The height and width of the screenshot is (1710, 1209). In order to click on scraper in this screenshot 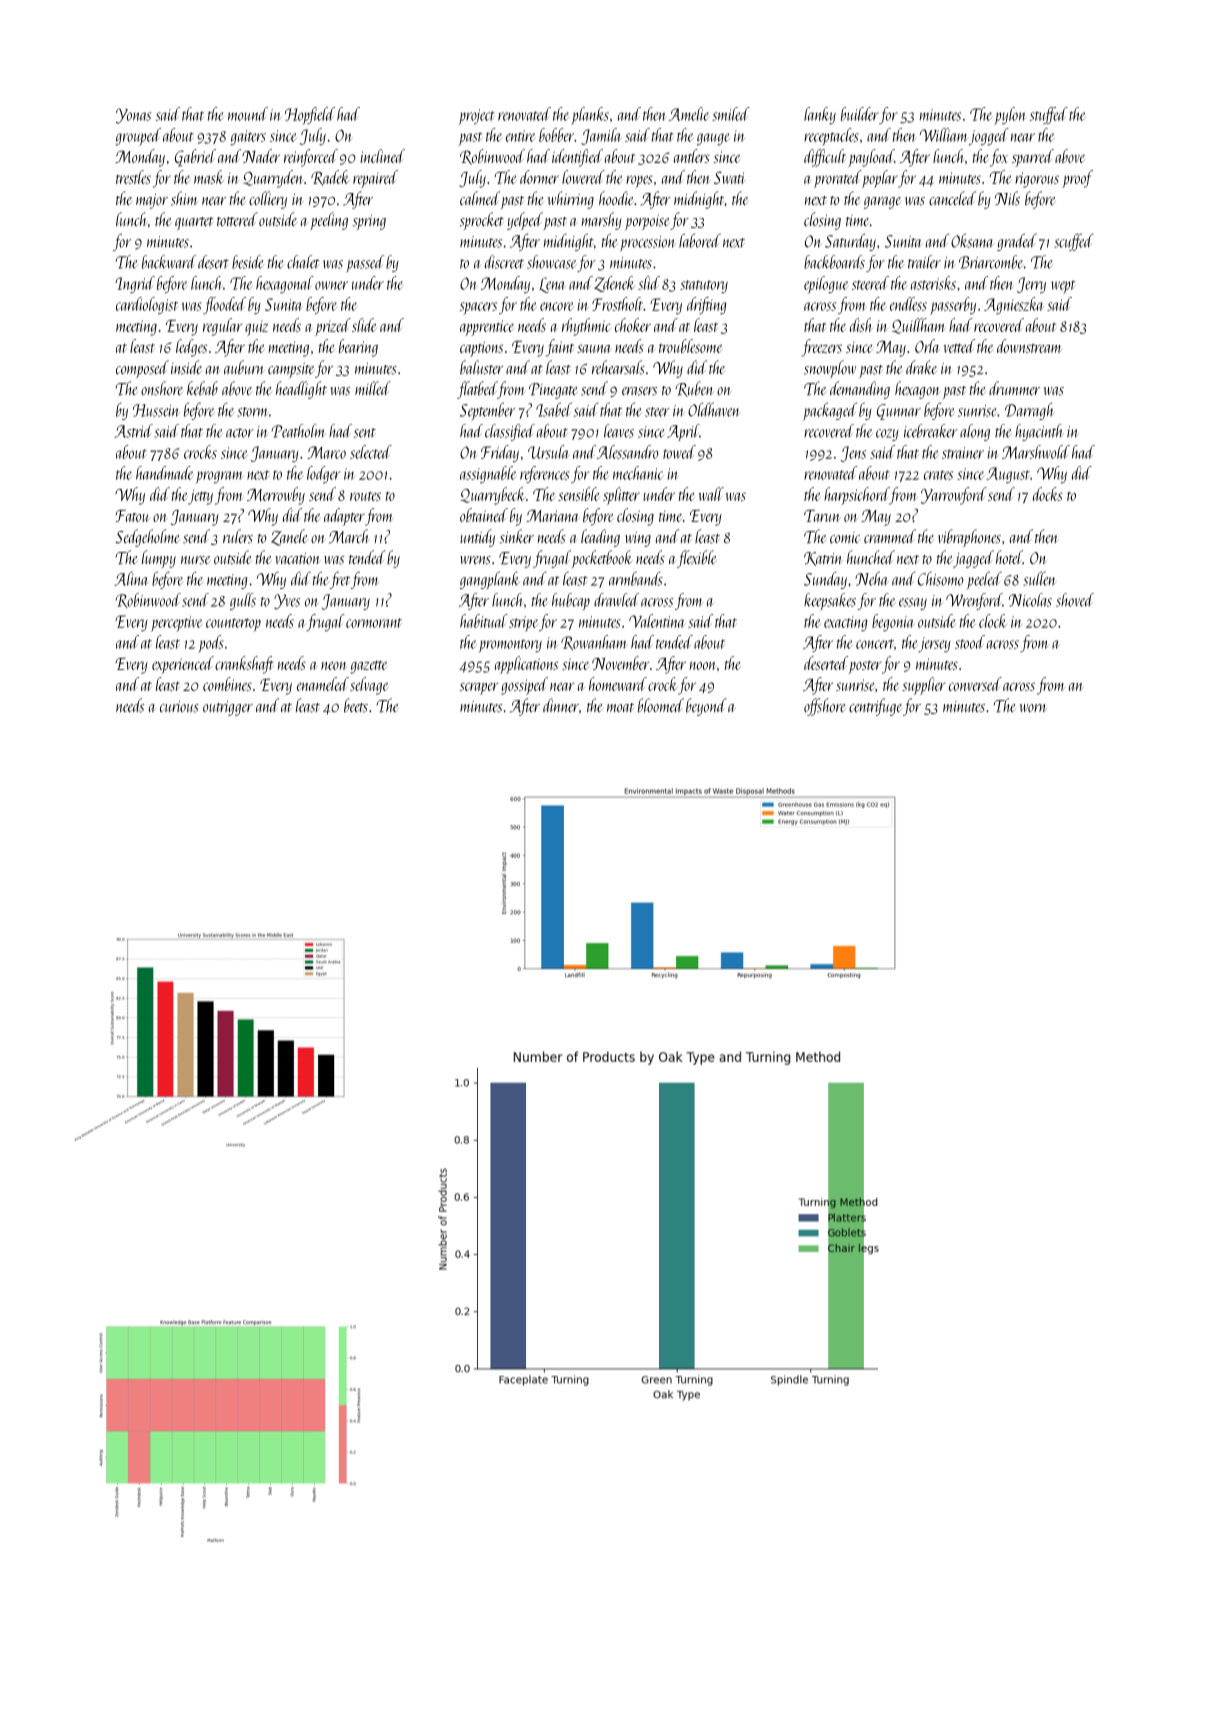, I will do `click(479, 688)`.
